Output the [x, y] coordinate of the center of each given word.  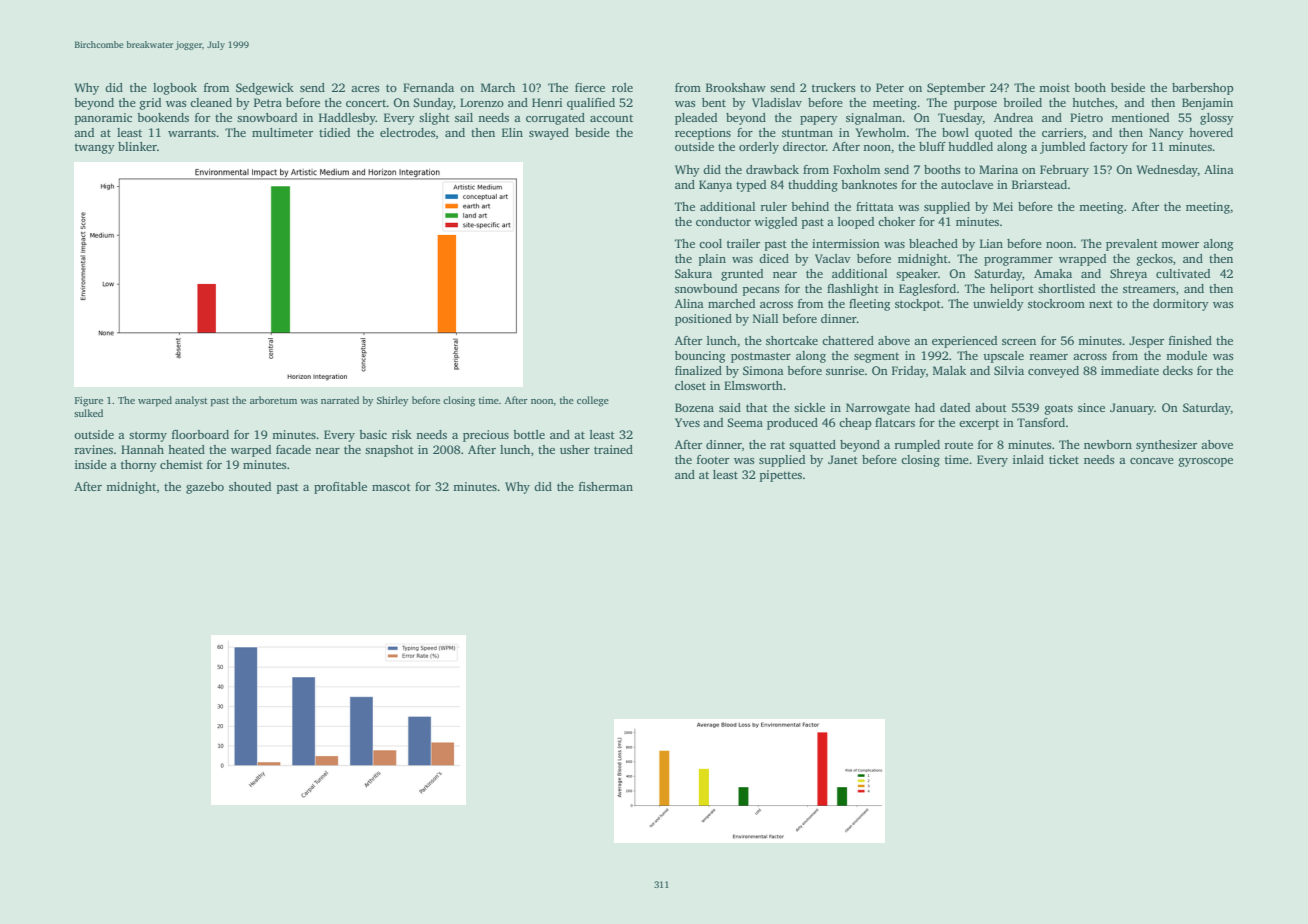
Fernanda [428, 87]
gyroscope [1205, 462]
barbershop [1203, 89]
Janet [843, 459]
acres [365, 89]
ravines [93, 449]
